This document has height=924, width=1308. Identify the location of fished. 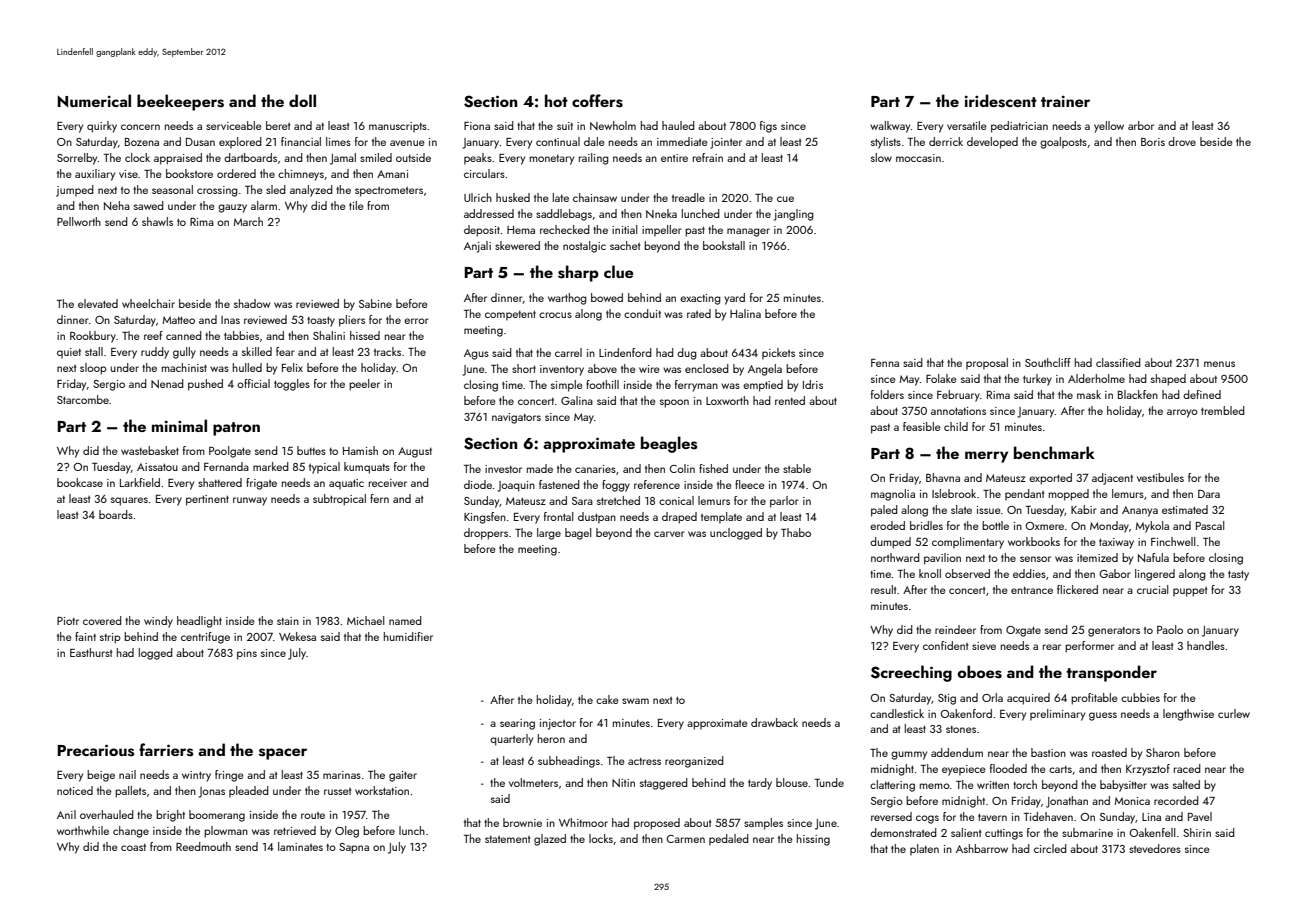
(713, 468).
